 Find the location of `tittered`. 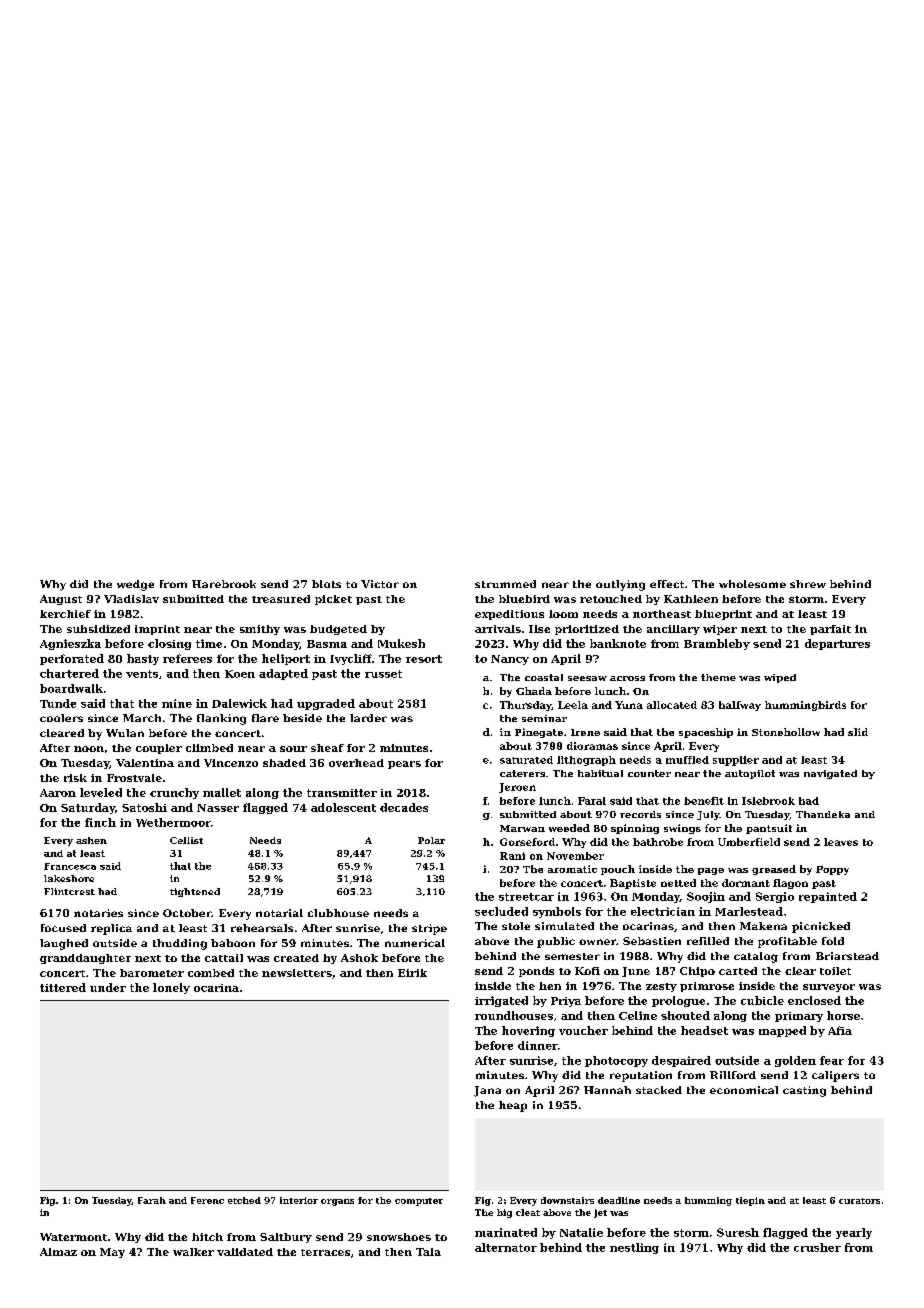

tittered is located at coordinates (63, 987).
